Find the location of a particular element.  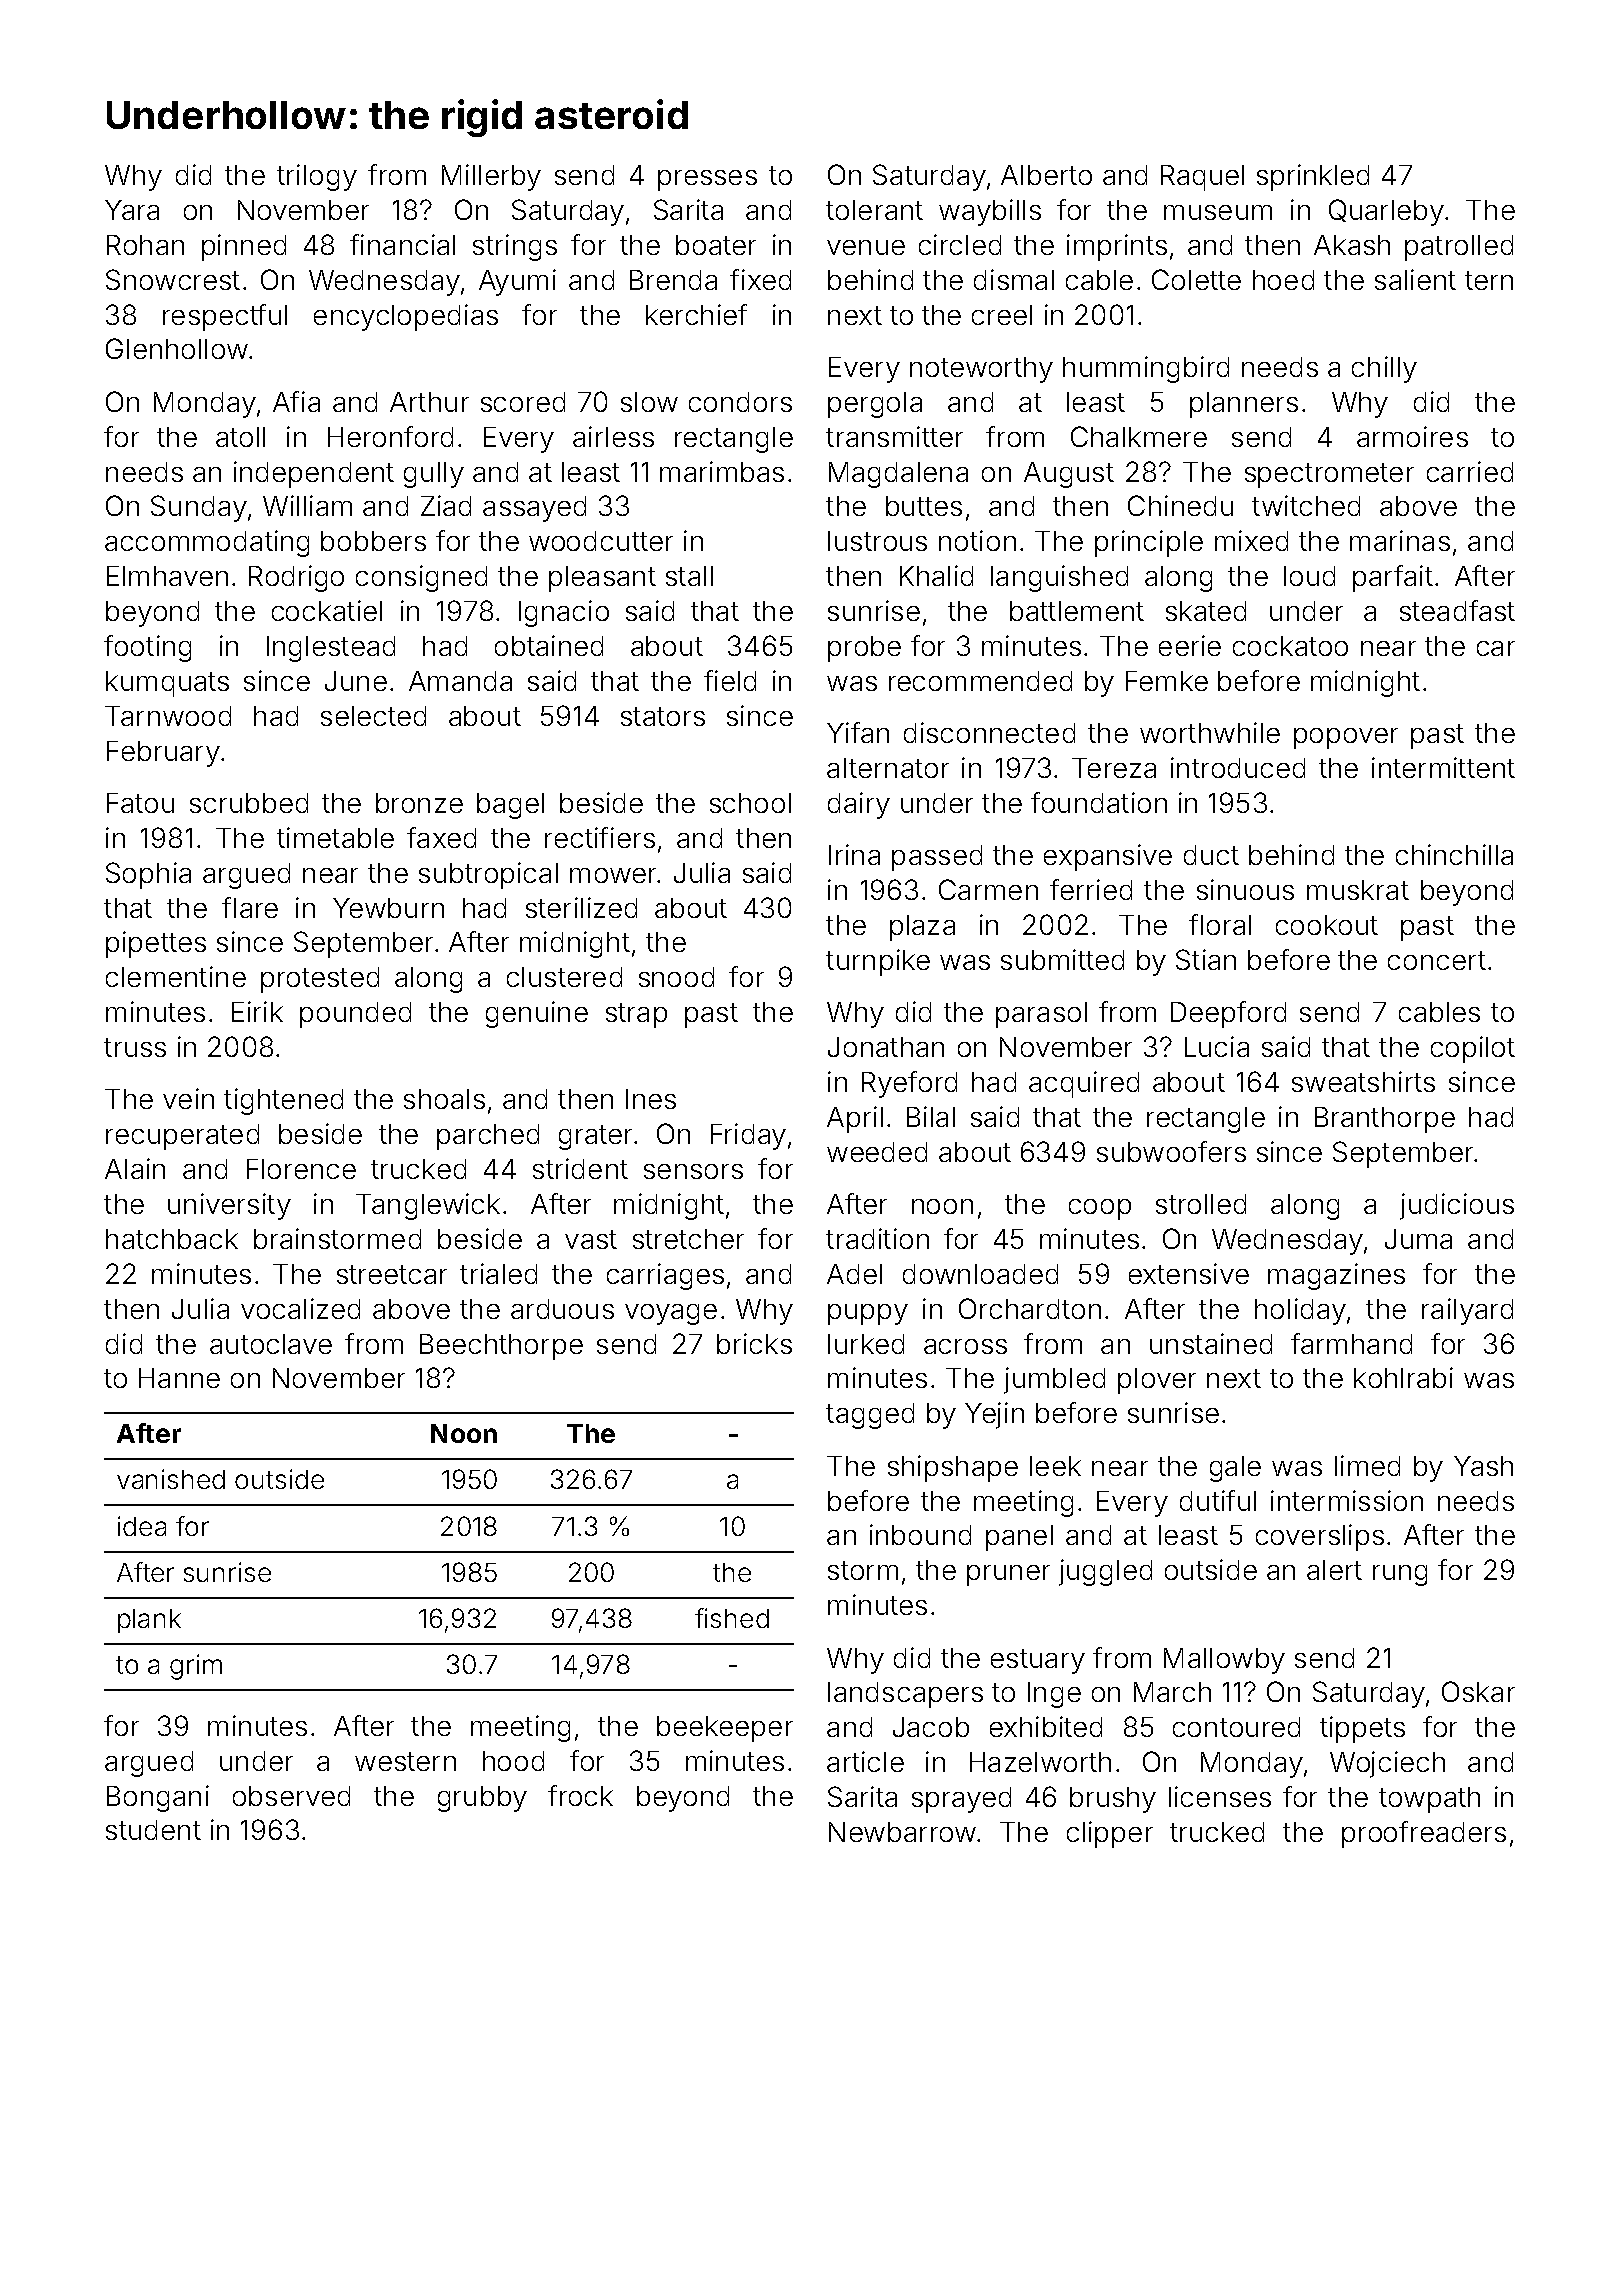

hatchback is located at coordinates (172, 1239).
